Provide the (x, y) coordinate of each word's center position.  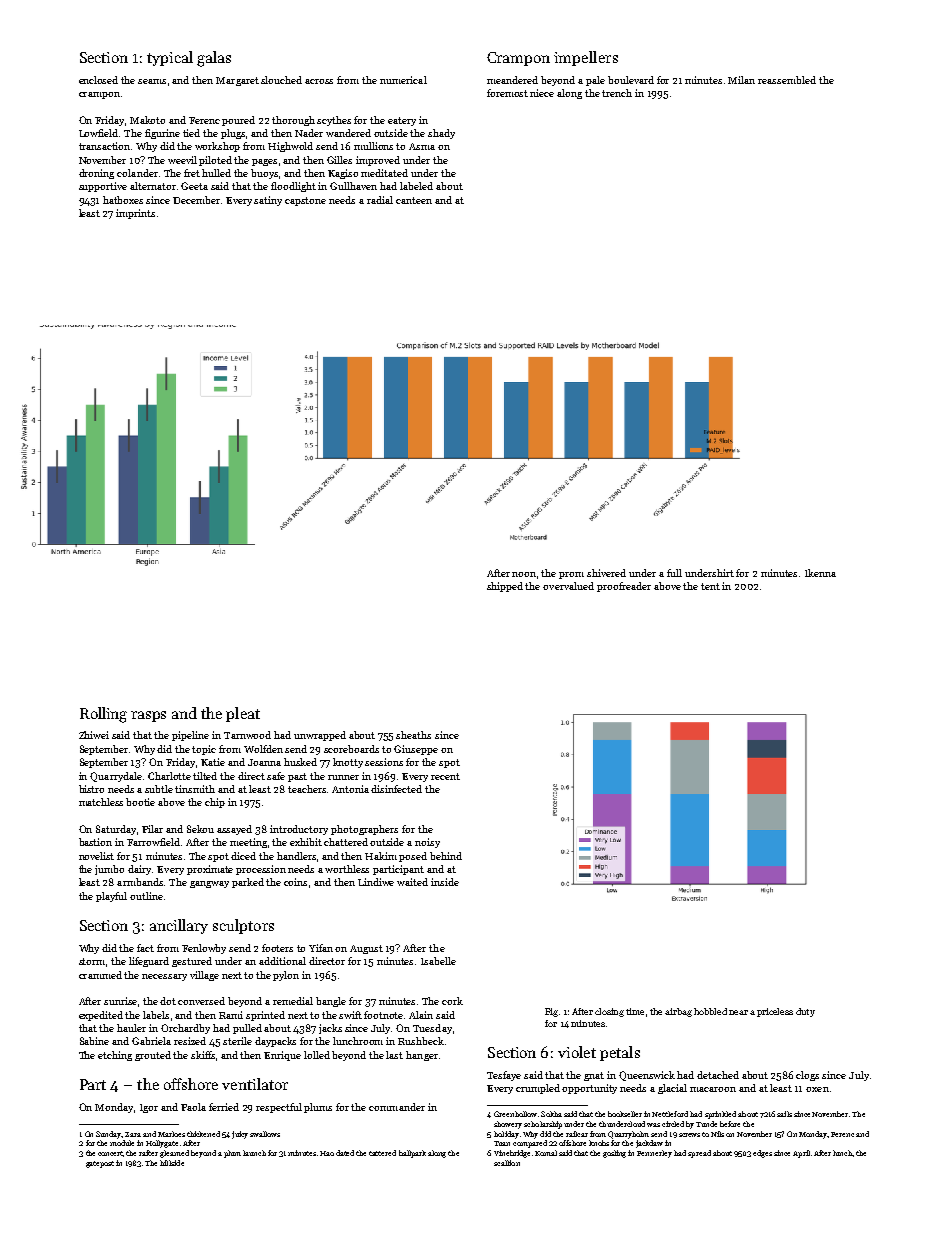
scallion (507, 1163)
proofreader (624, 587)
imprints (135, 214)
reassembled (787, 80)
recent (445, 776)
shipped (505, 587)
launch (254, 1153)
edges (762, 1154)
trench (617, 93)
